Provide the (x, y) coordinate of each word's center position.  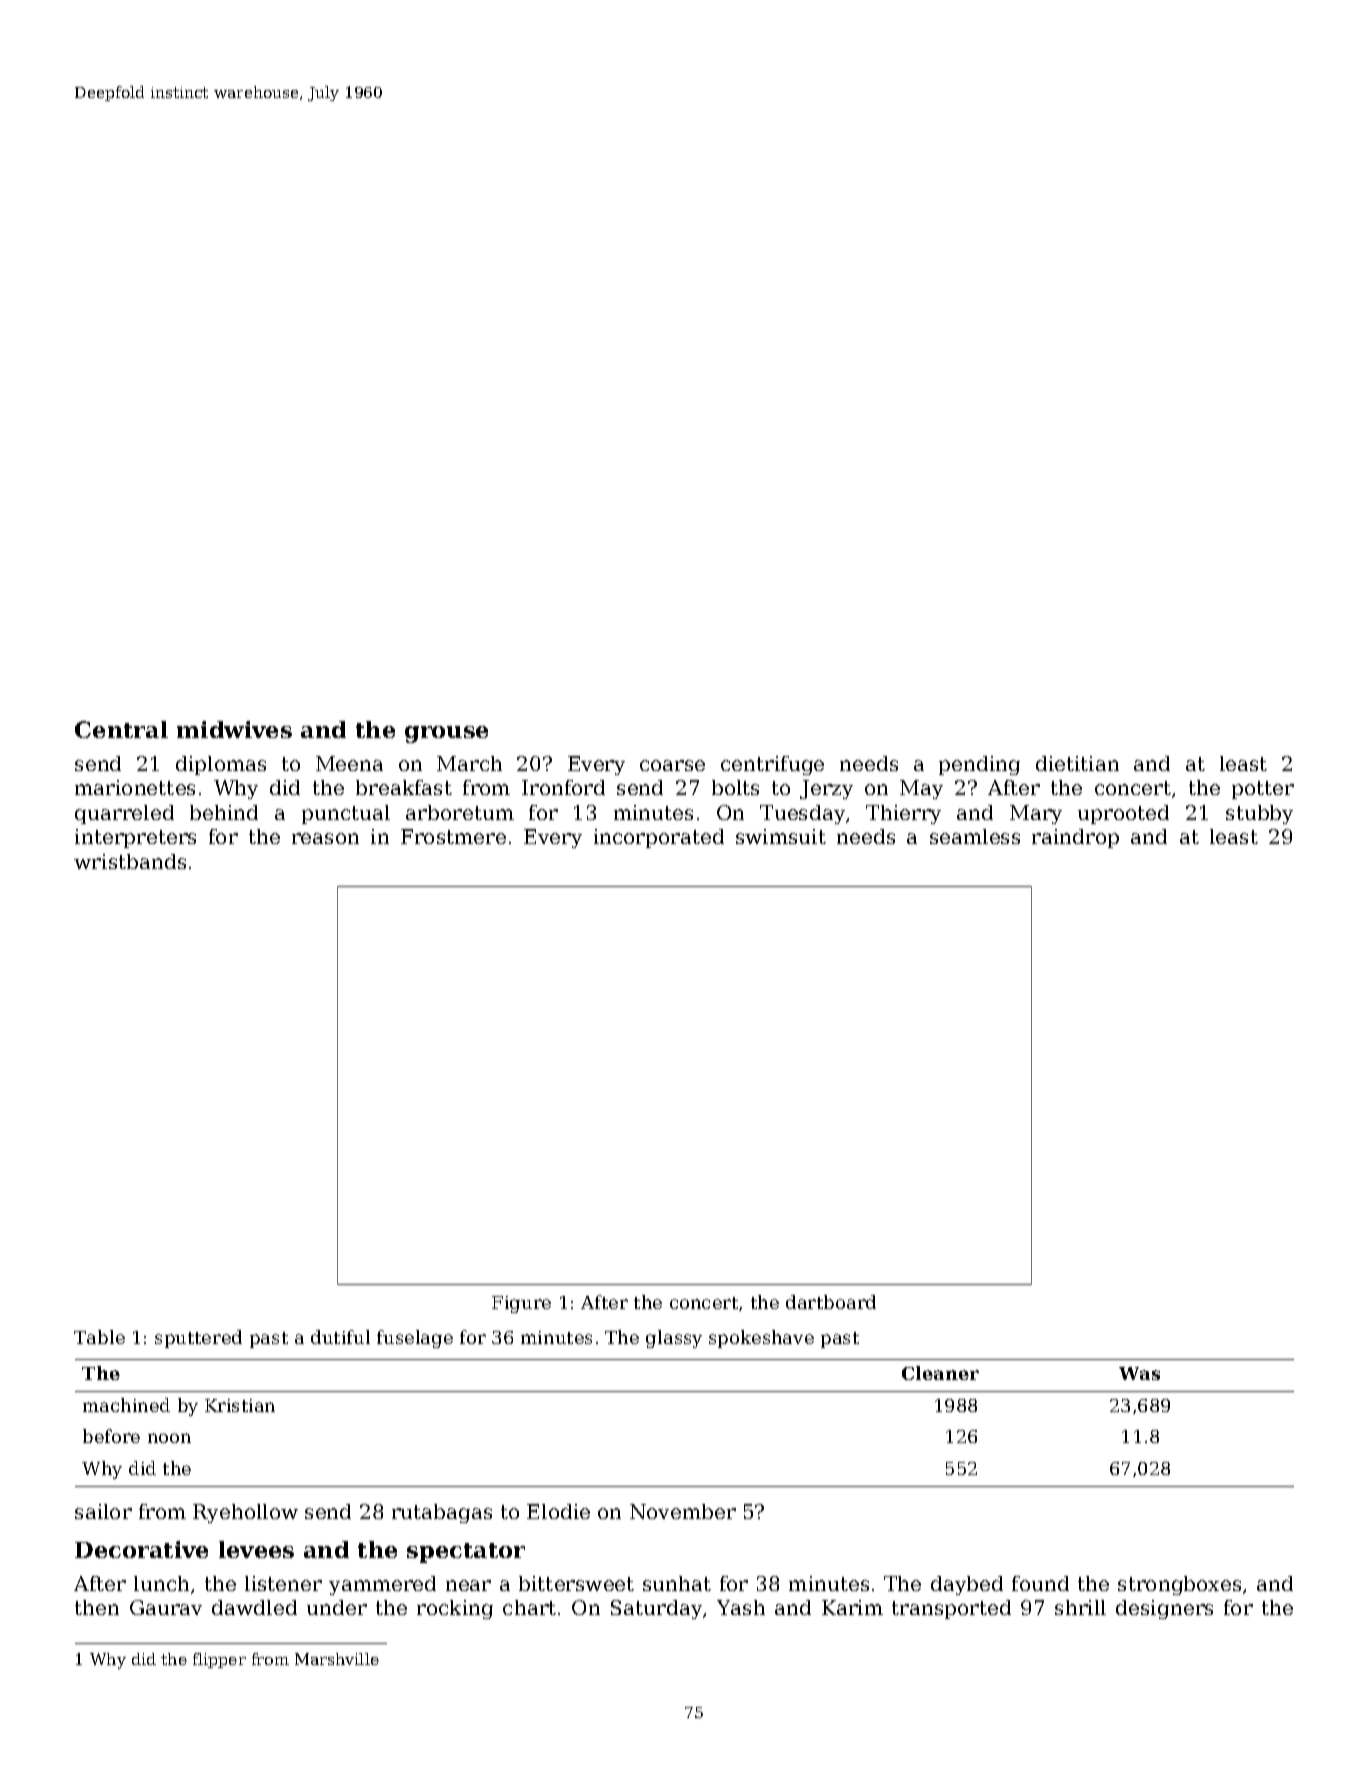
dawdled (254, 1607)
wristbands (130, 861)
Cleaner (940, 1373)
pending (979, 765)
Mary (1036, 814)
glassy (674, 1339)
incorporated (659, 838)
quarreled (124, 814)
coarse (672, 765)
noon (169, 1438)
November (683, 1511)
